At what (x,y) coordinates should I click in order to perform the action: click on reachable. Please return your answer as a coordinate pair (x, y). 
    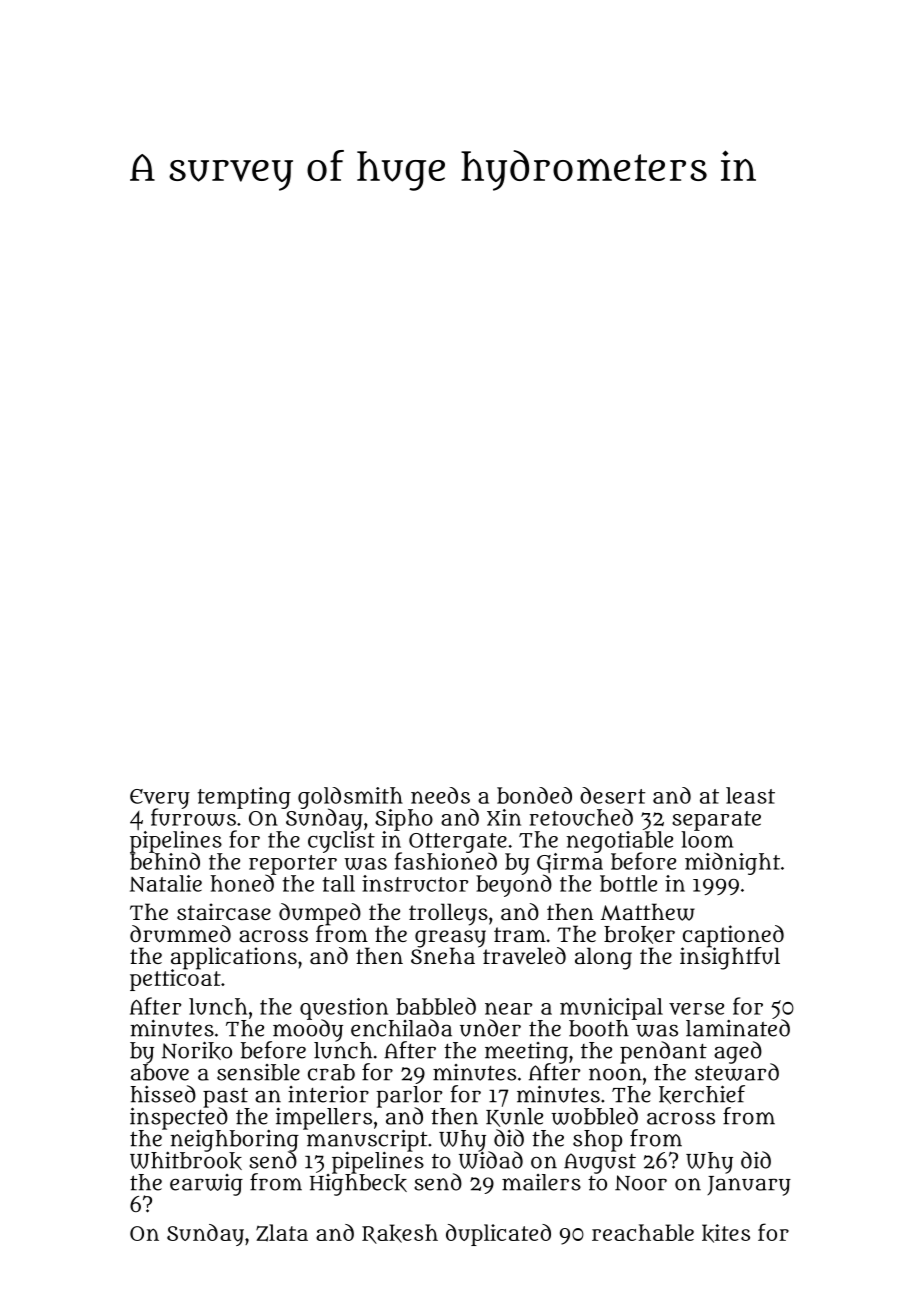
    Looking at the image, I should click on (643, 1232).
